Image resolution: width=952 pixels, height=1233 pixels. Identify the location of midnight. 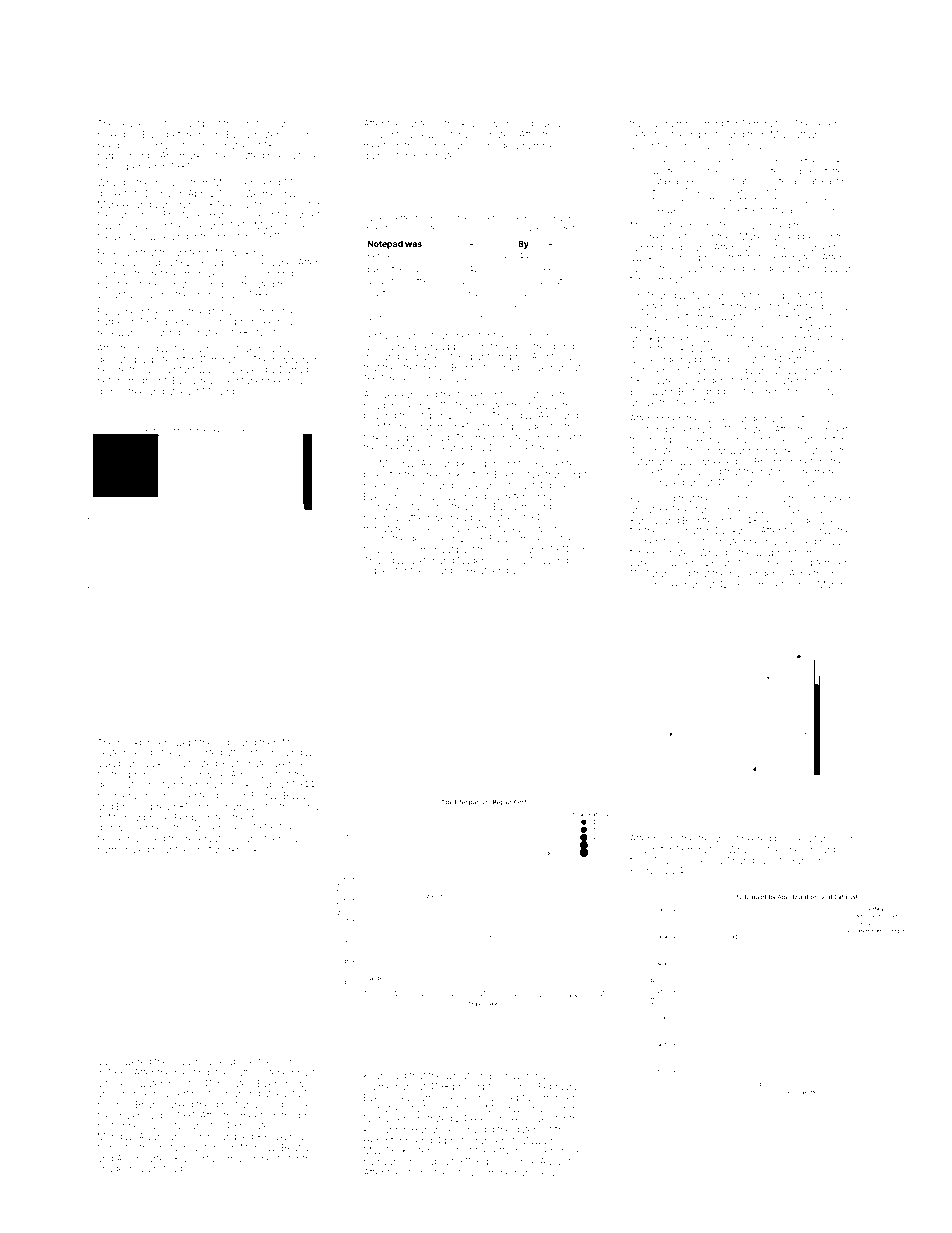
(147, 381).
